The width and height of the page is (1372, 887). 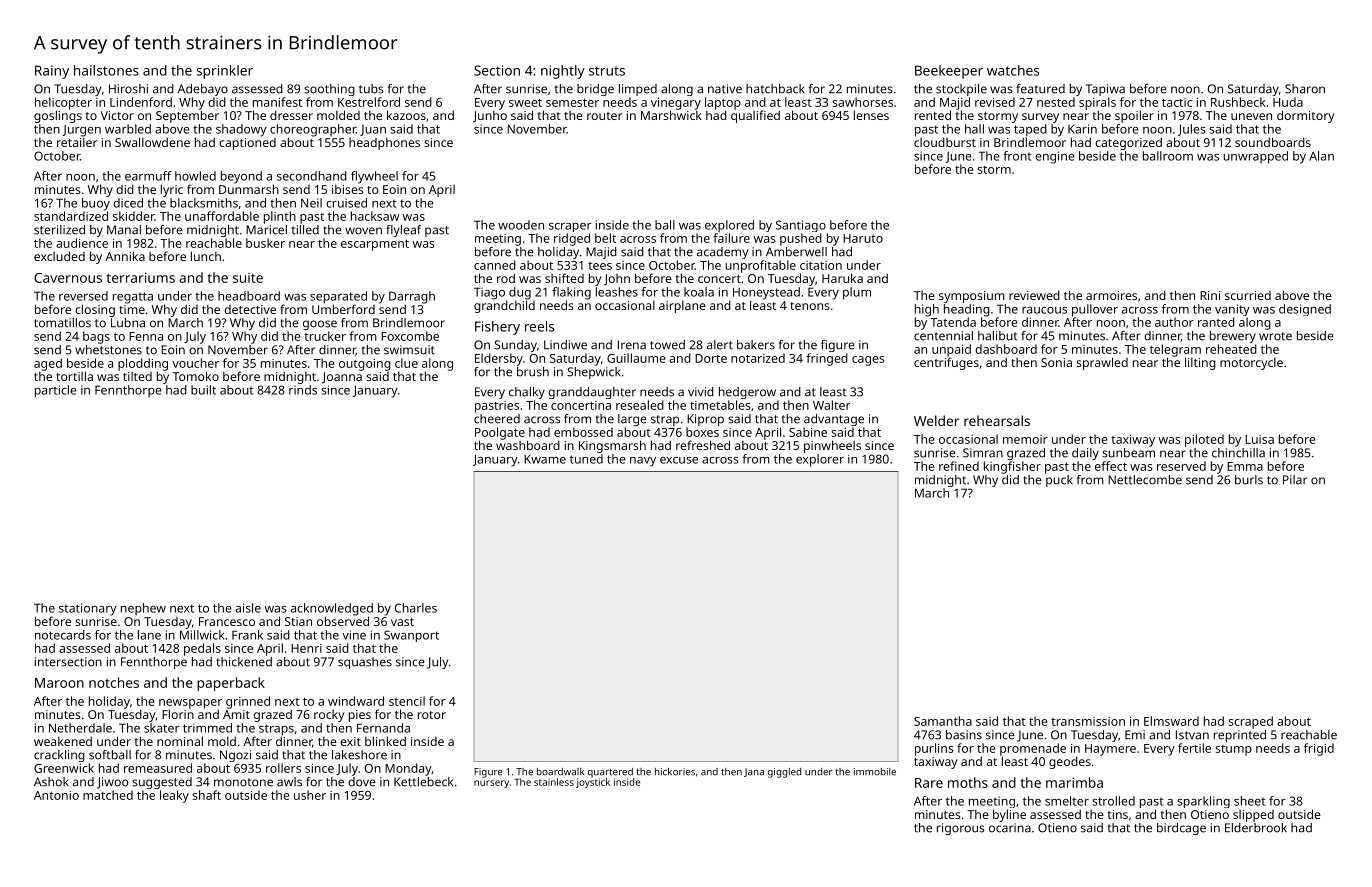 I want to click on Pilar, so click(x=1295, y=480).
